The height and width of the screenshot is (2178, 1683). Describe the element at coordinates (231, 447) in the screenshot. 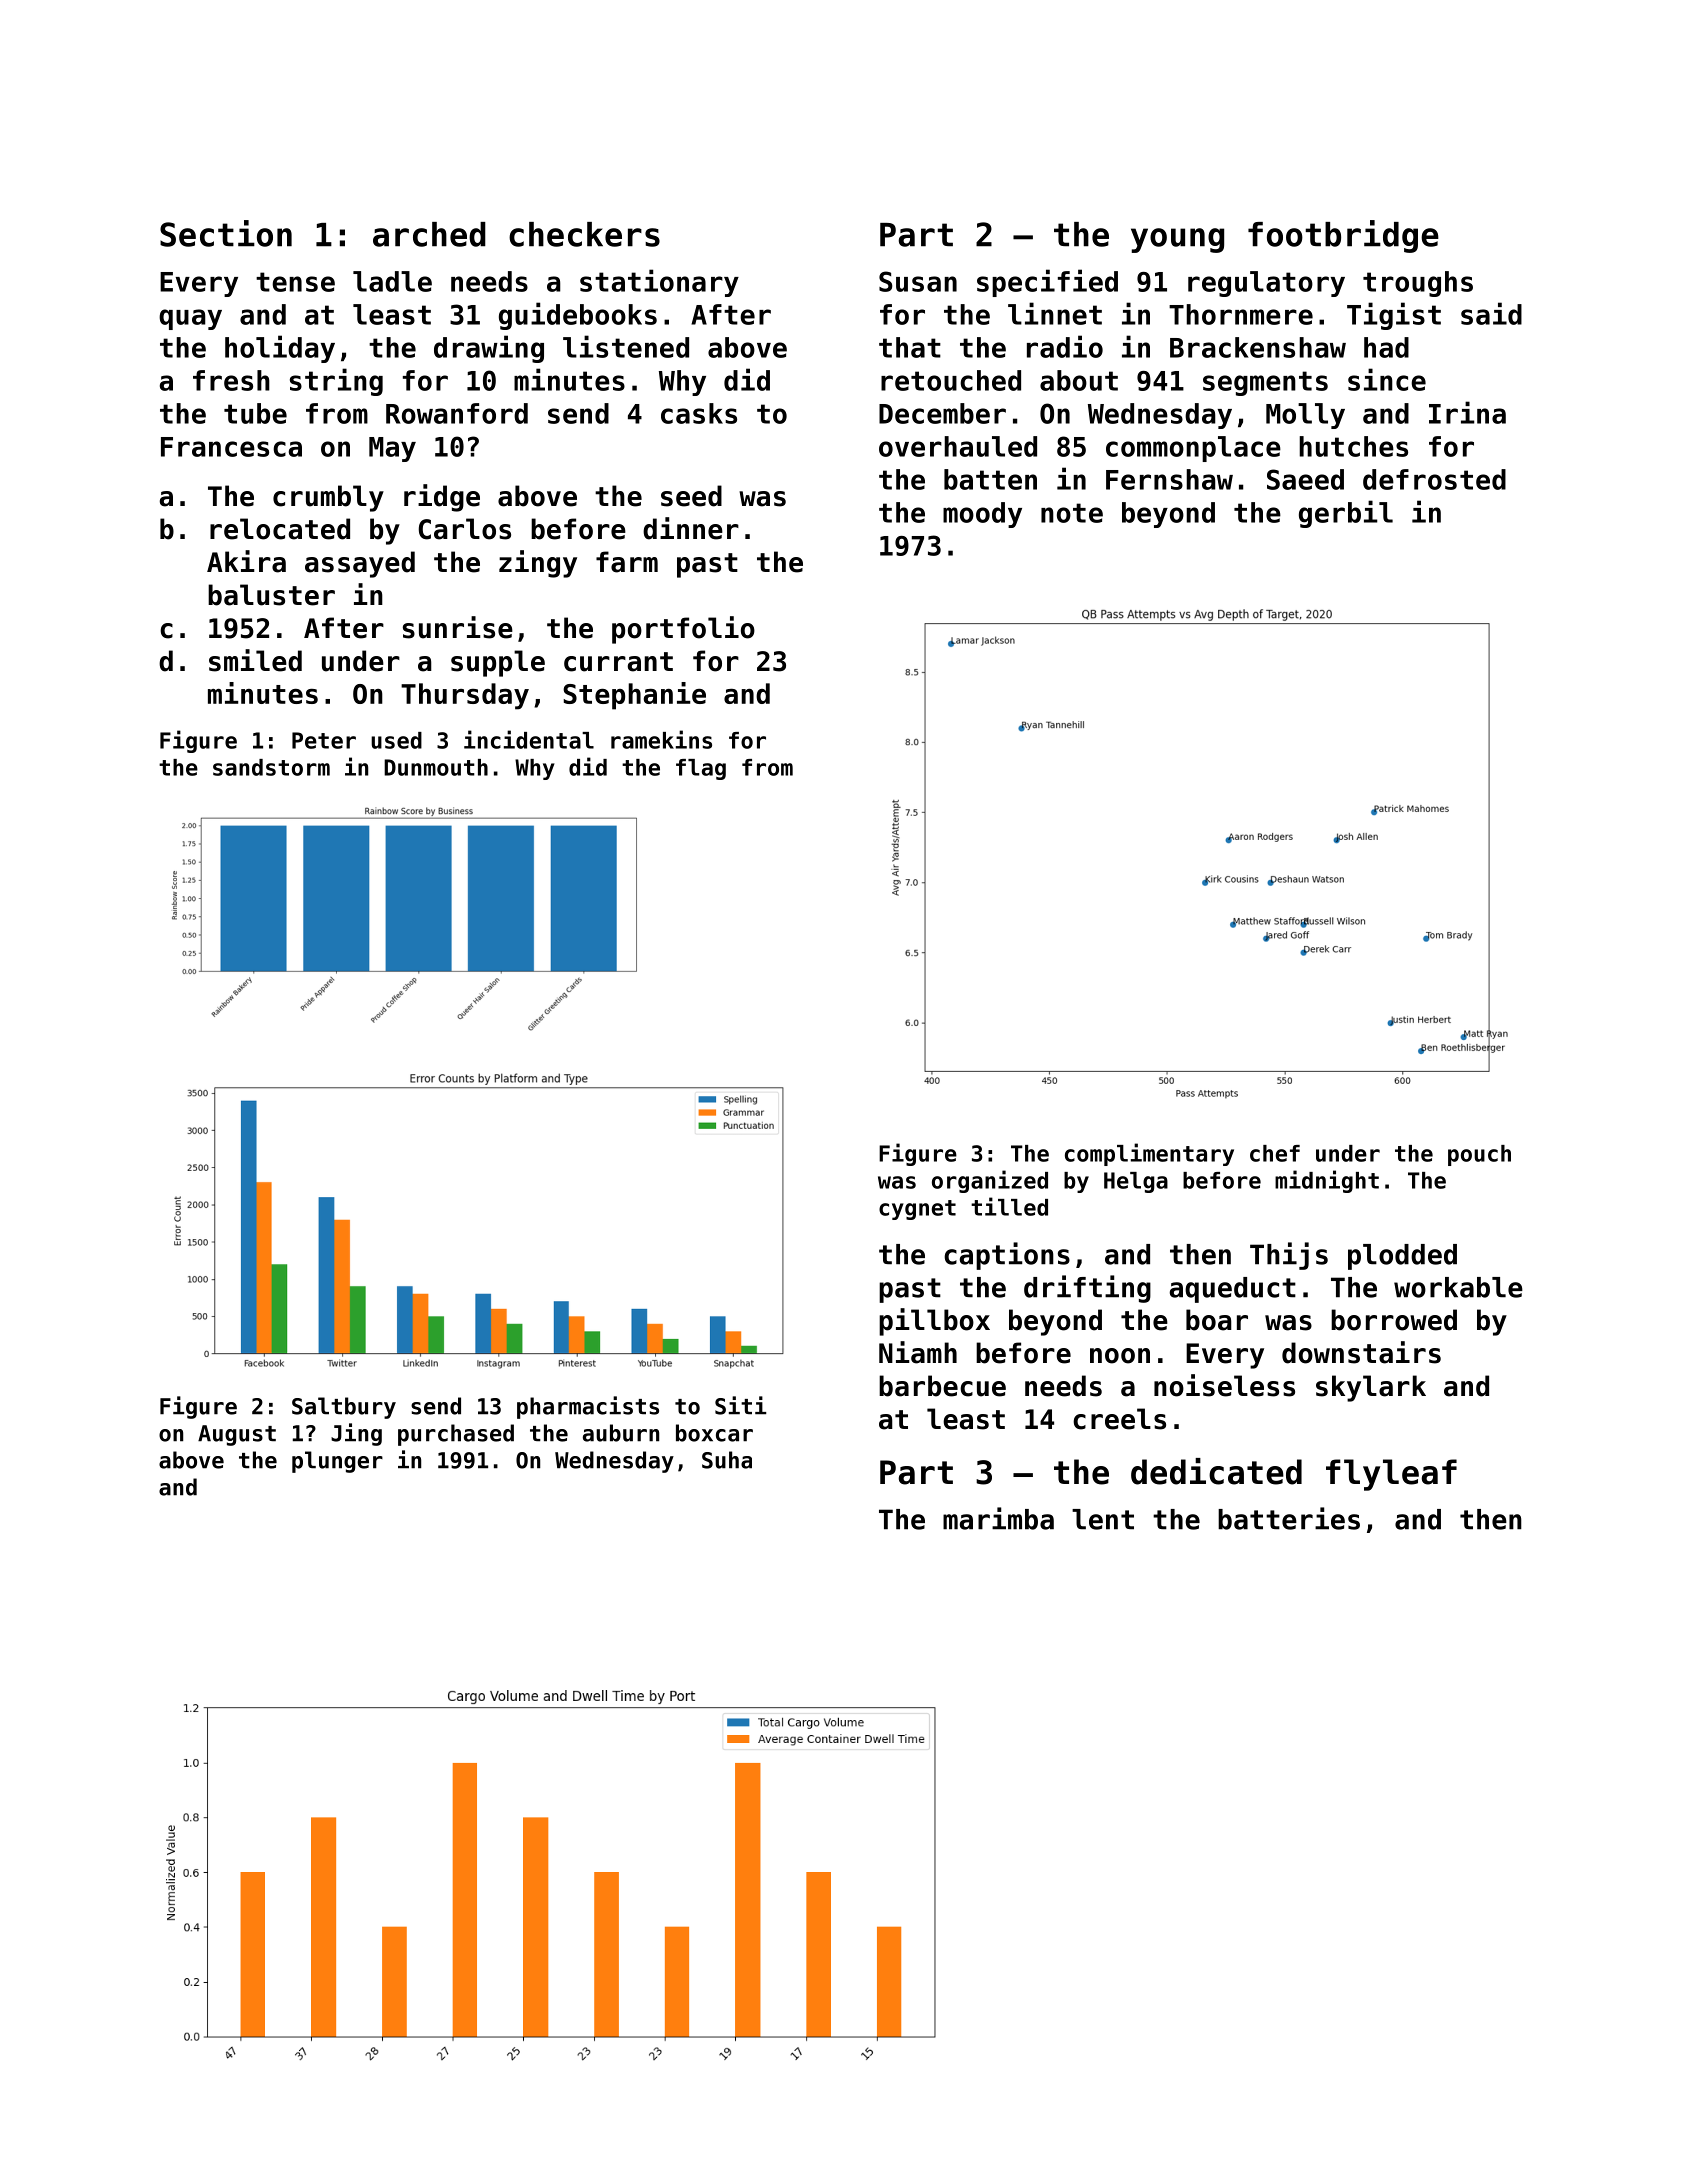

I see `Francesca` at that location.
